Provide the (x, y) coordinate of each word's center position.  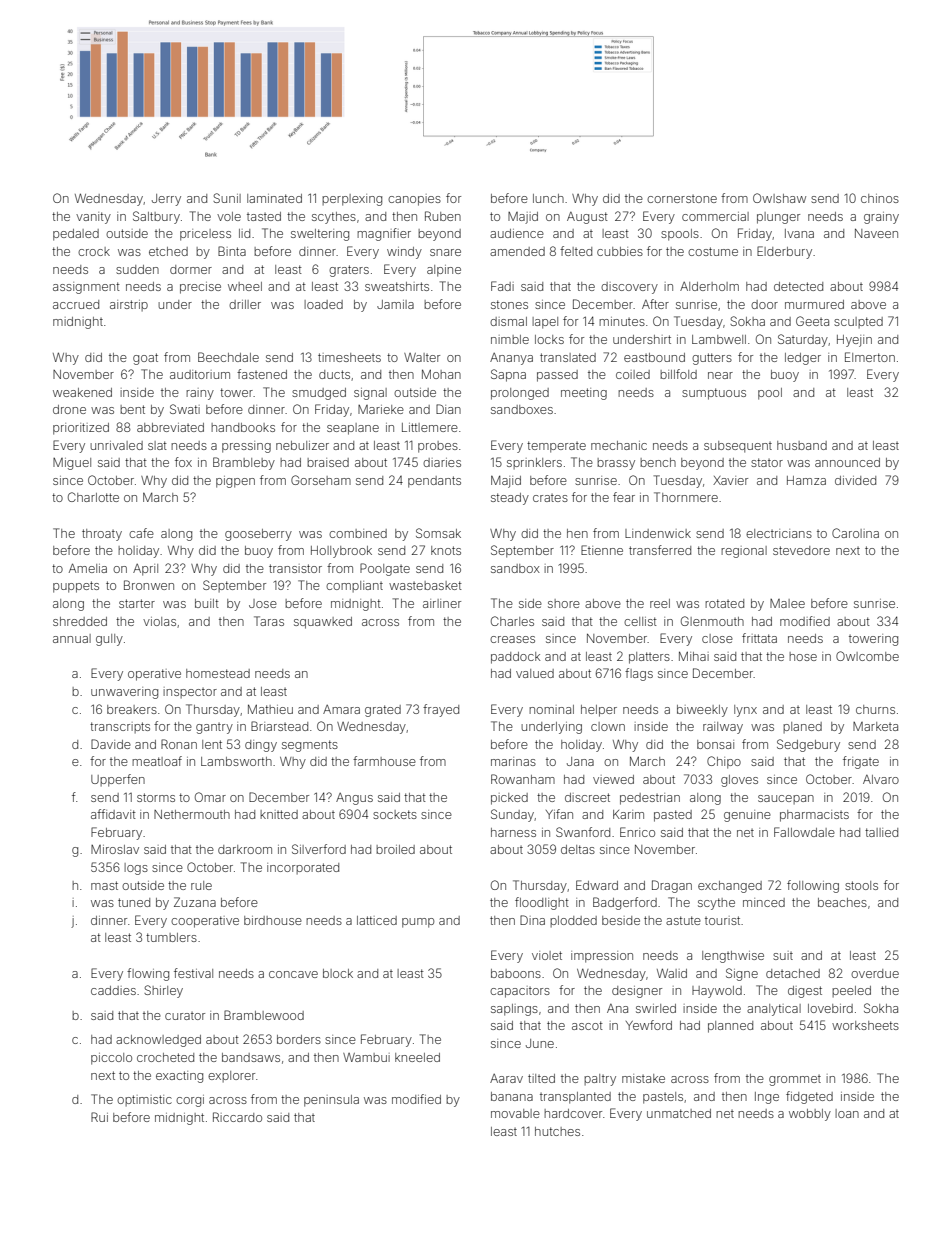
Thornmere (686, 497)
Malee (787, 603)
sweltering (320, 235)
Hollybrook (341, 552)
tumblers (171, 937)
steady (510, 499)
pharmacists (814, 816)
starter (137, 603)
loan (847, 1113)
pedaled (76, 235)
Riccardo (237, 1117)
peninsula (331, 1101)
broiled (395, 849)
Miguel (72, 464)
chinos (880, 198)
